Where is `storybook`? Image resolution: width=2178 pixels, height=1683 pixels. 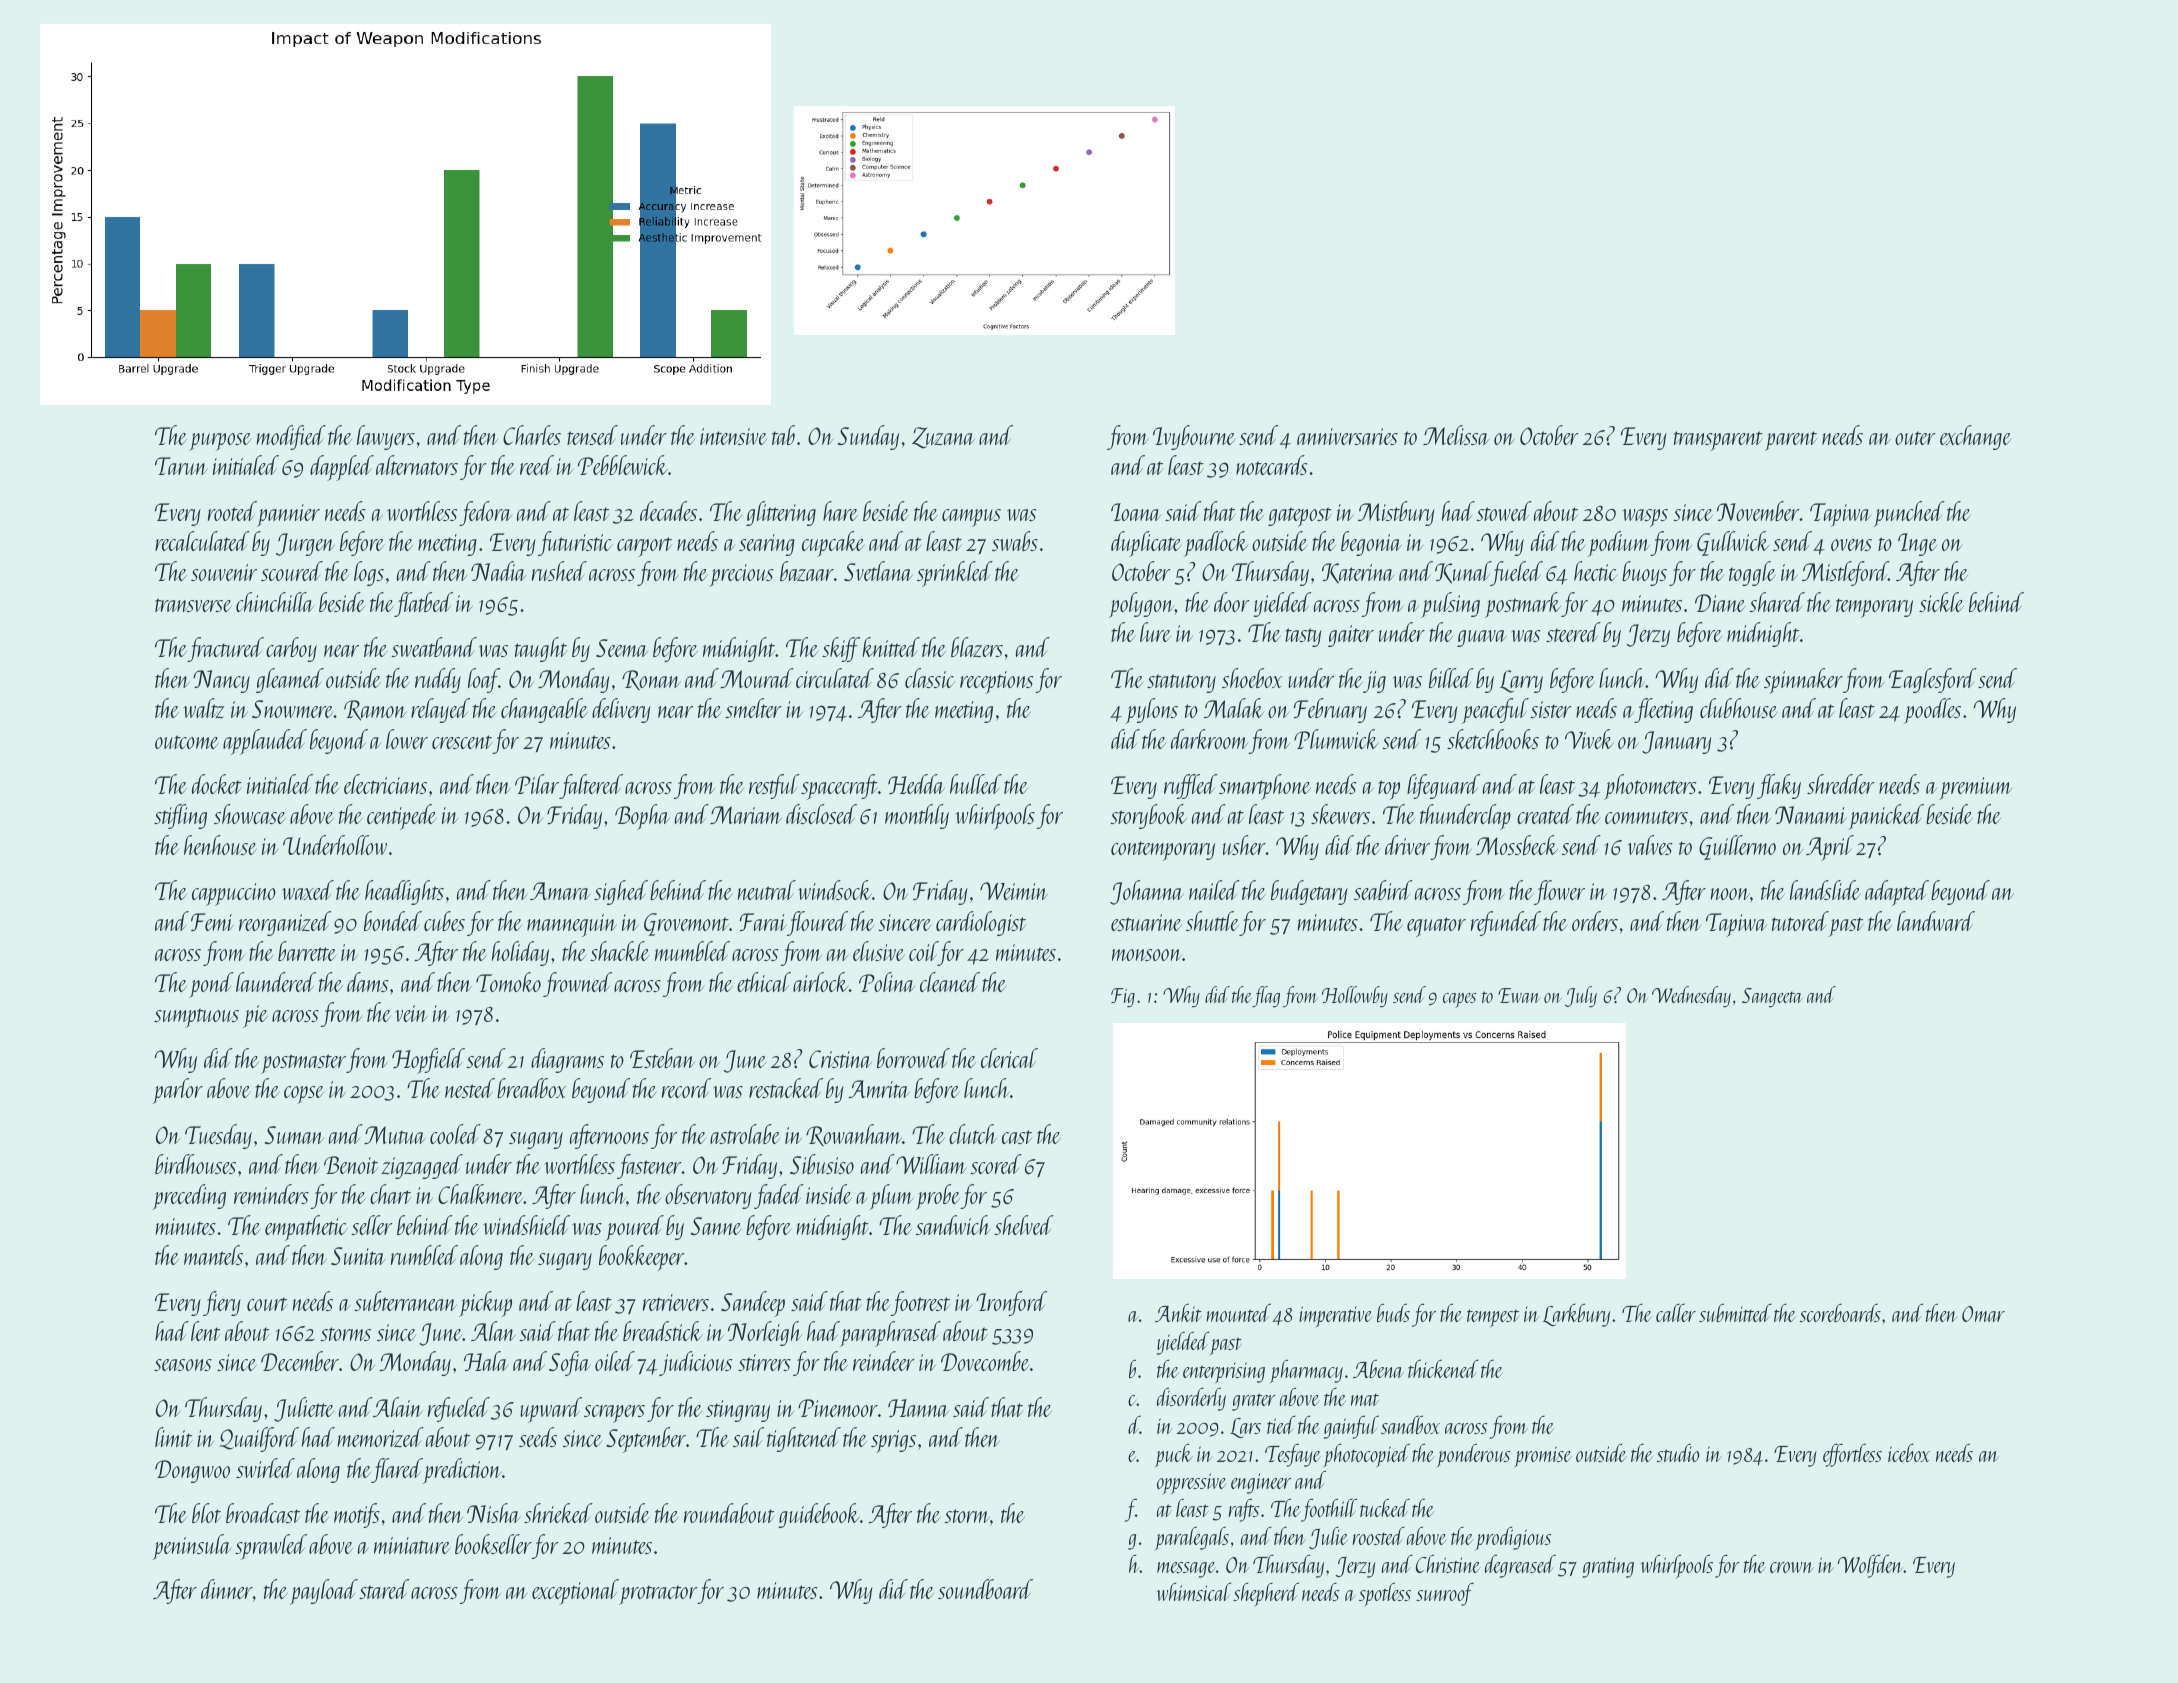 storybook is located at coordinates (1149, 816).
